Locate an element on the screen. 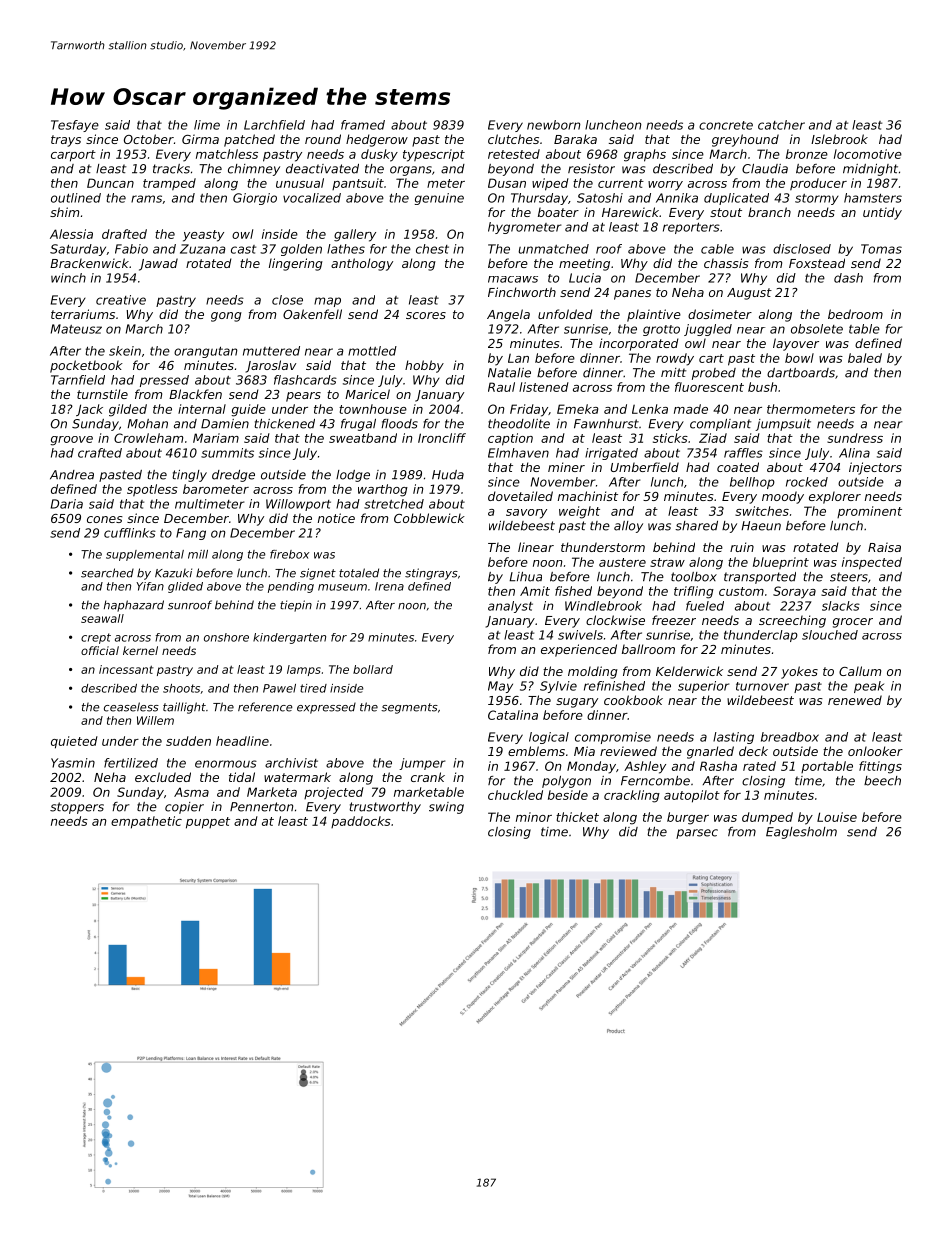  hobby is located at coordinates (424, 366).
